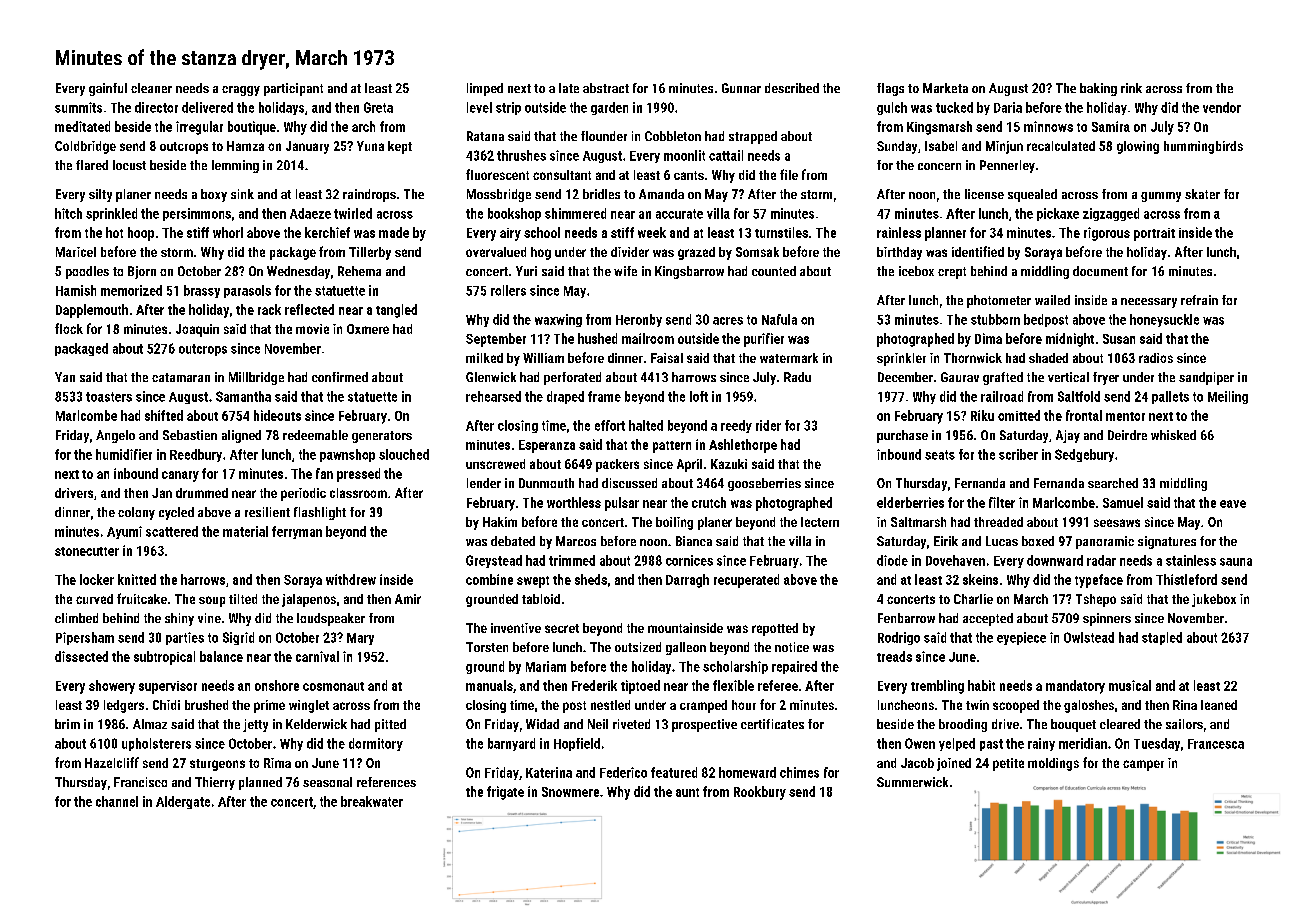 Image resolution: width=1308 pixels, height=924 pixels. What do you see at coordinates (526, 271) in the document?
I see `Yuri` at bounding box center [526, 271].
